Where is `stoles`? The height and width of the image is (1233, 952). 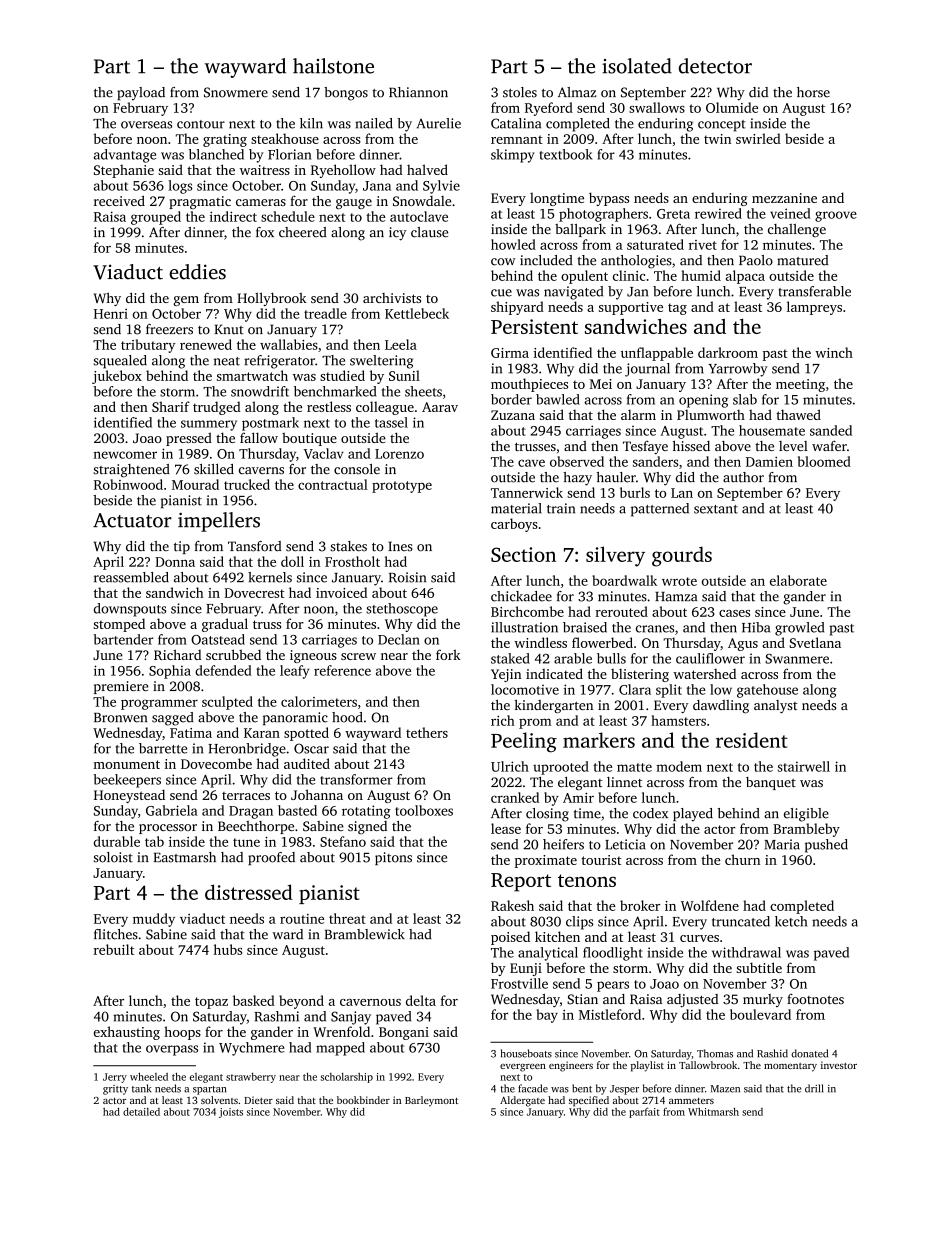
stoles is located at coordinates (520, 92).
